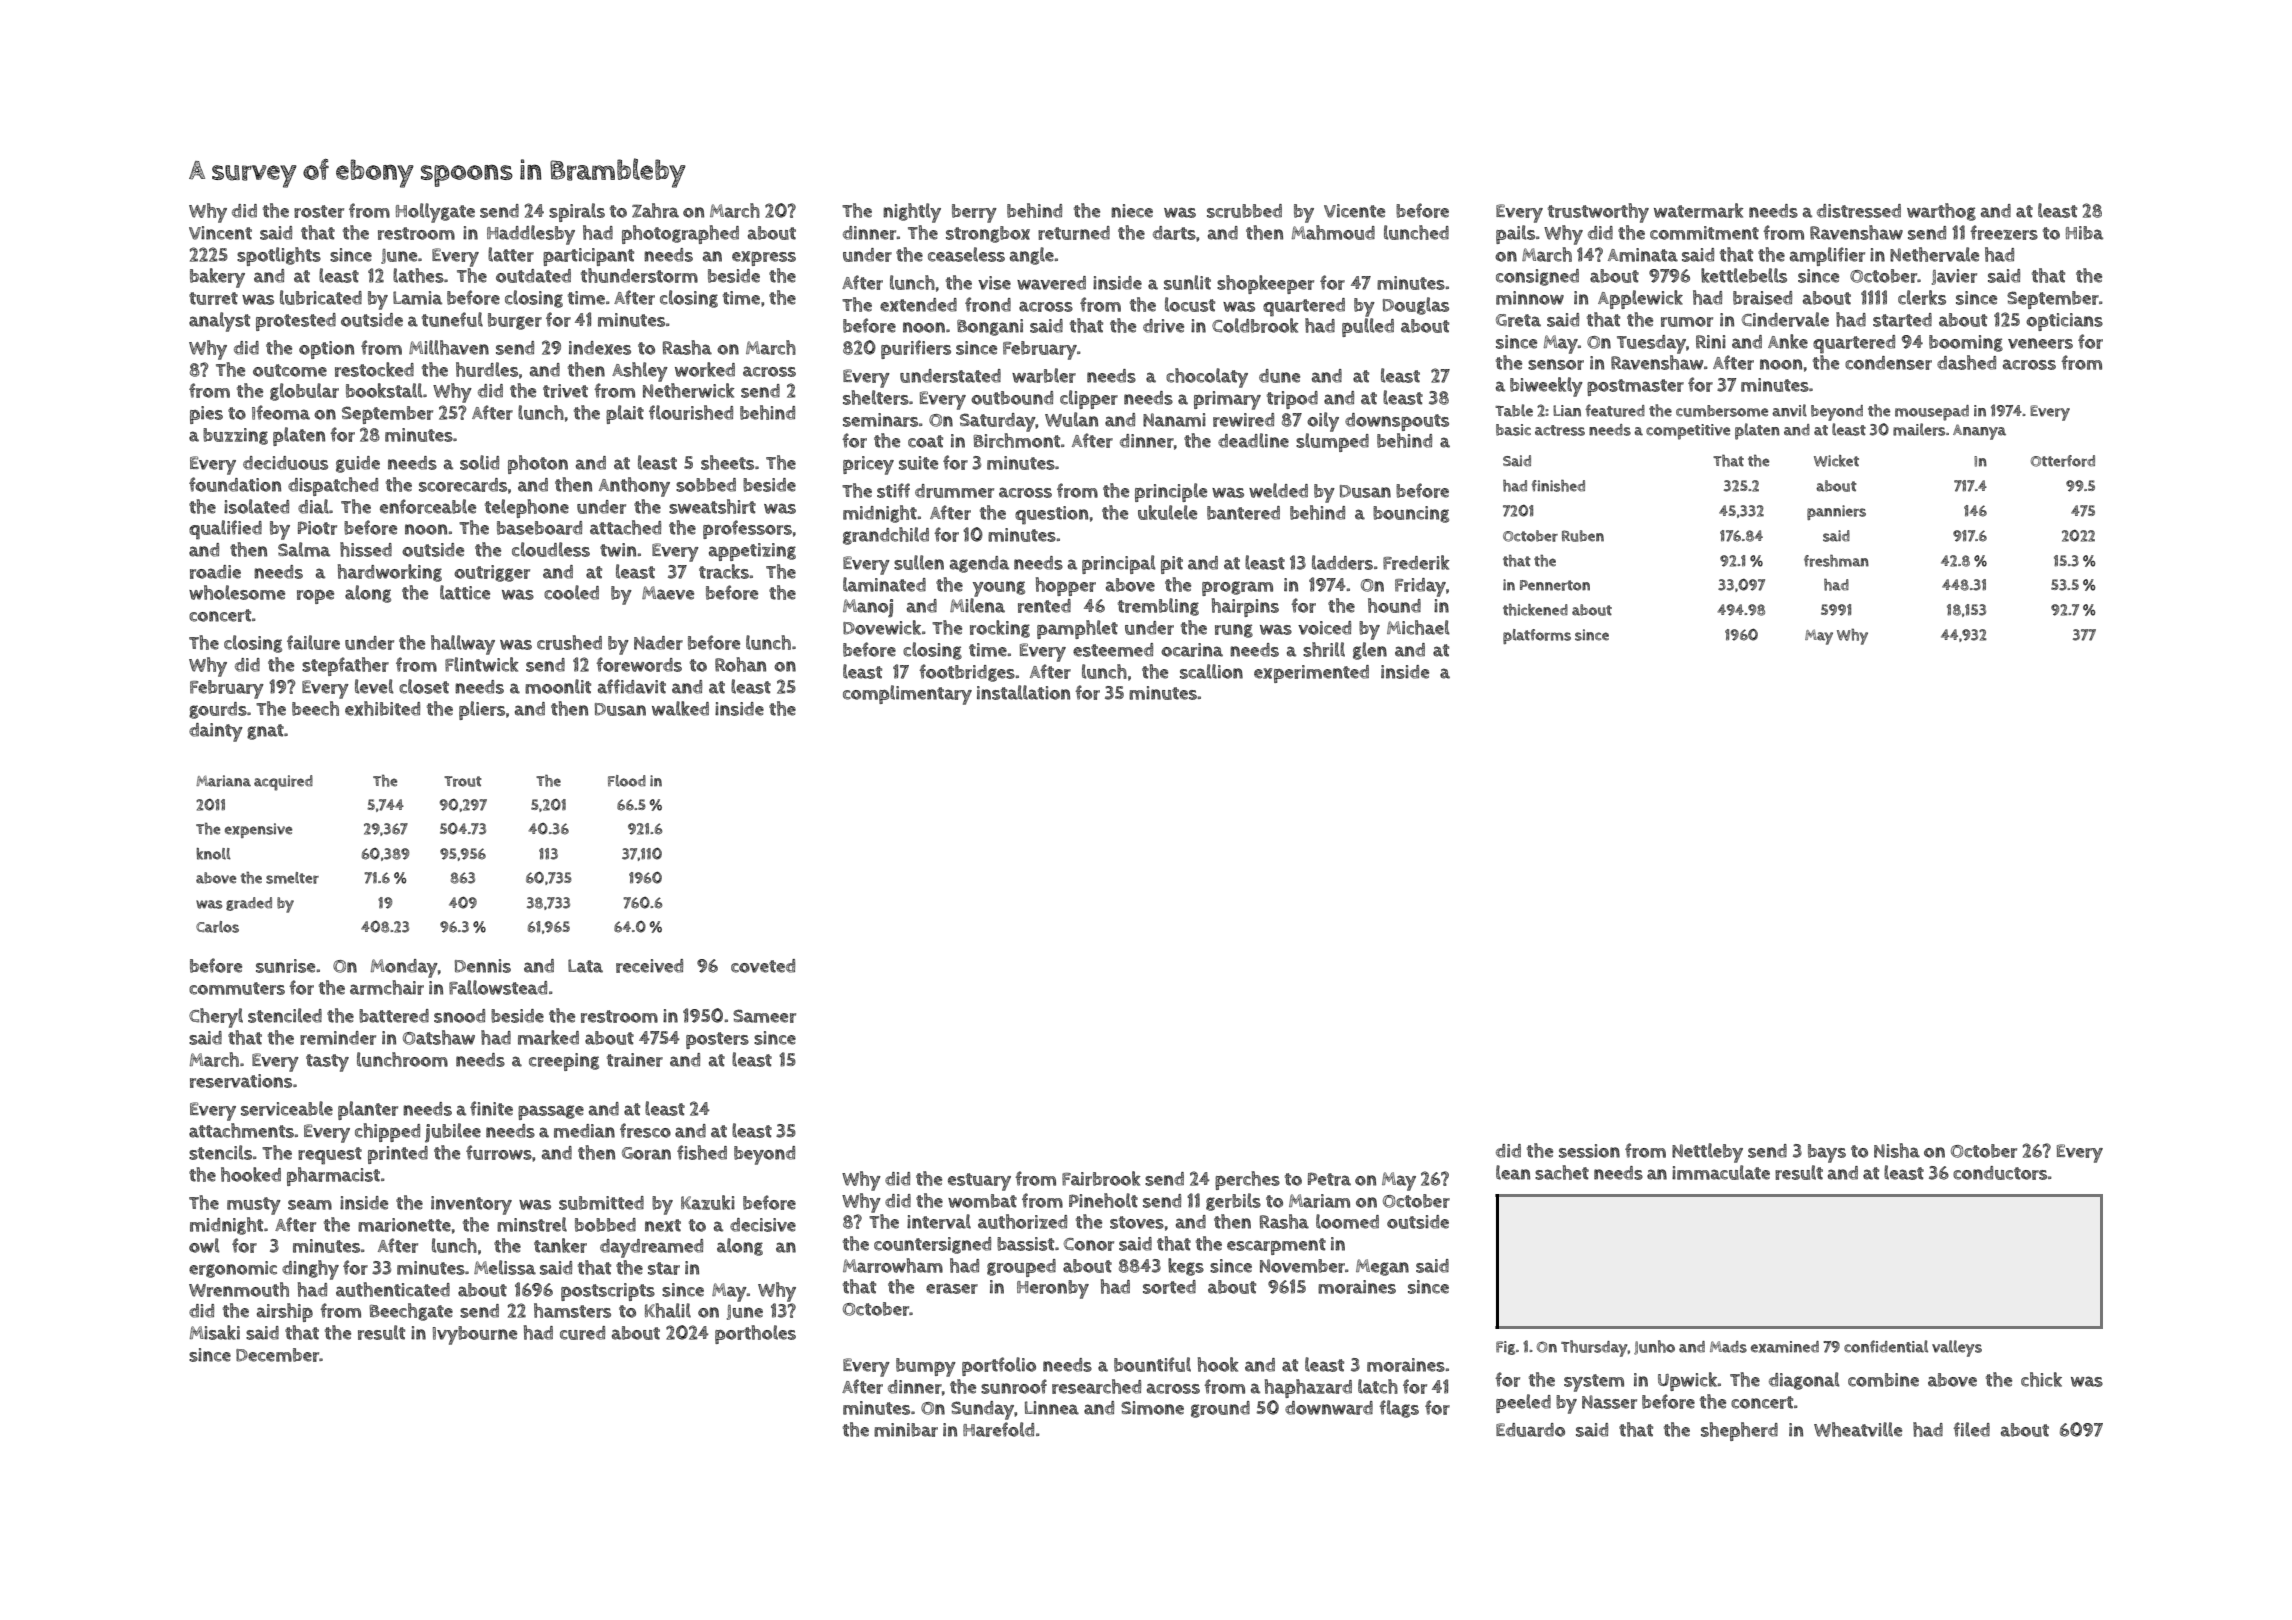 The image size is (2292, 1620). Describe the element at coordinates (475, 1335) in the screenshot. I see `Ivybourne` at that location.
